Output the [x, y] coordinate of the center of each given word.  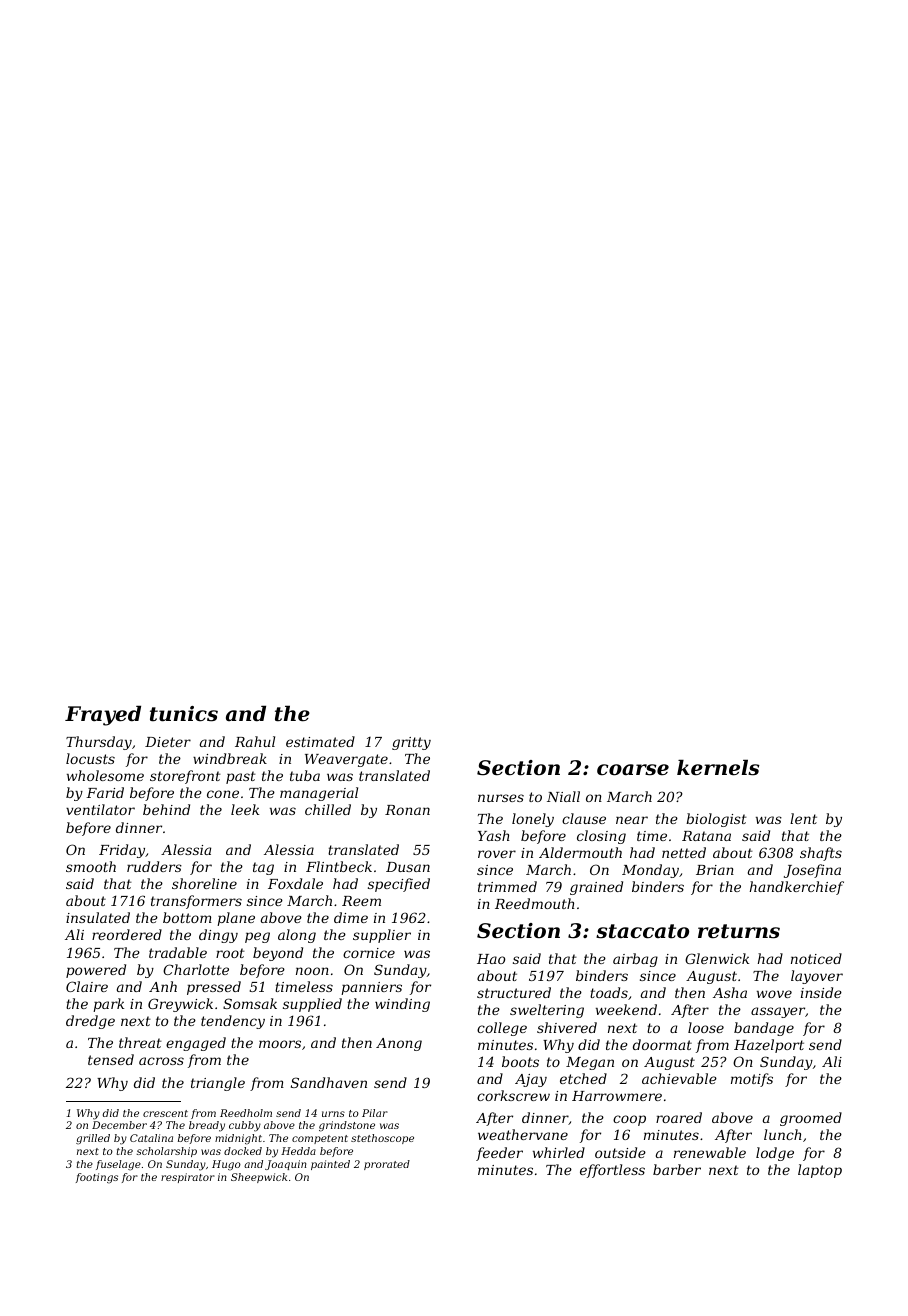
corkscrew [513, 1095]
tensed [111, 1059]
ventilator [100, 809]
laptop [820, 1171]
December [119, 1125]
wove [774, 994]
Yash [494, 835]
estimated [320, 741]
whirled [559, 1152]
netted [684, 852]
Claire [87, 986]
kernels [718, 767]
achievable [679, 1078]
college [502, 1029]
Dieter [168, 742]
